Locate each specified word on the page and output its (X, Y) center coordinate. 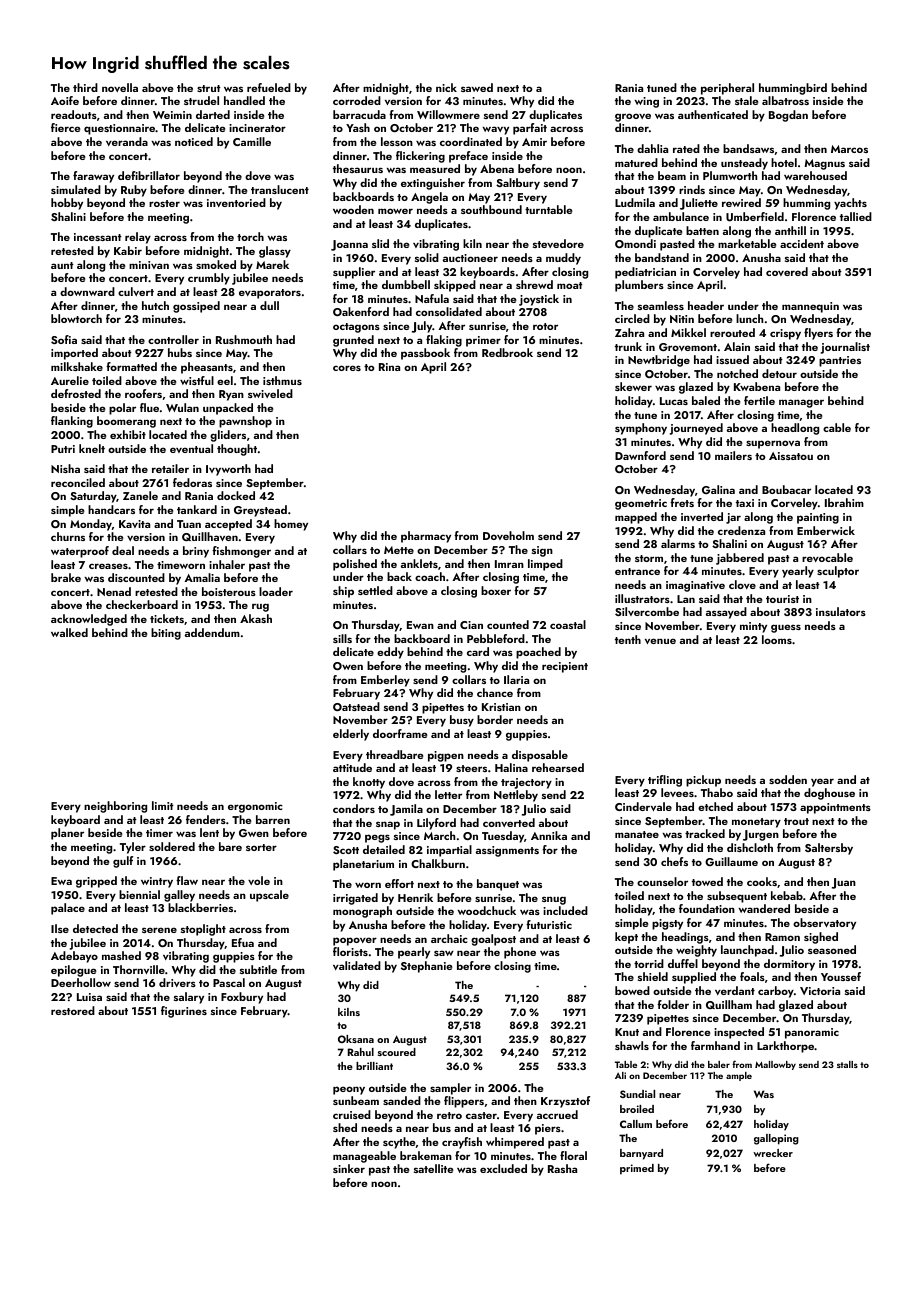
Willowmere (448, 114)
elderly (351, 735)
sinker (349, 1168)
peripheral (727, 89)
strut (209, 88)
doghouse (829, 794)
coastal (568, 624)
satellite (433, 1168)
